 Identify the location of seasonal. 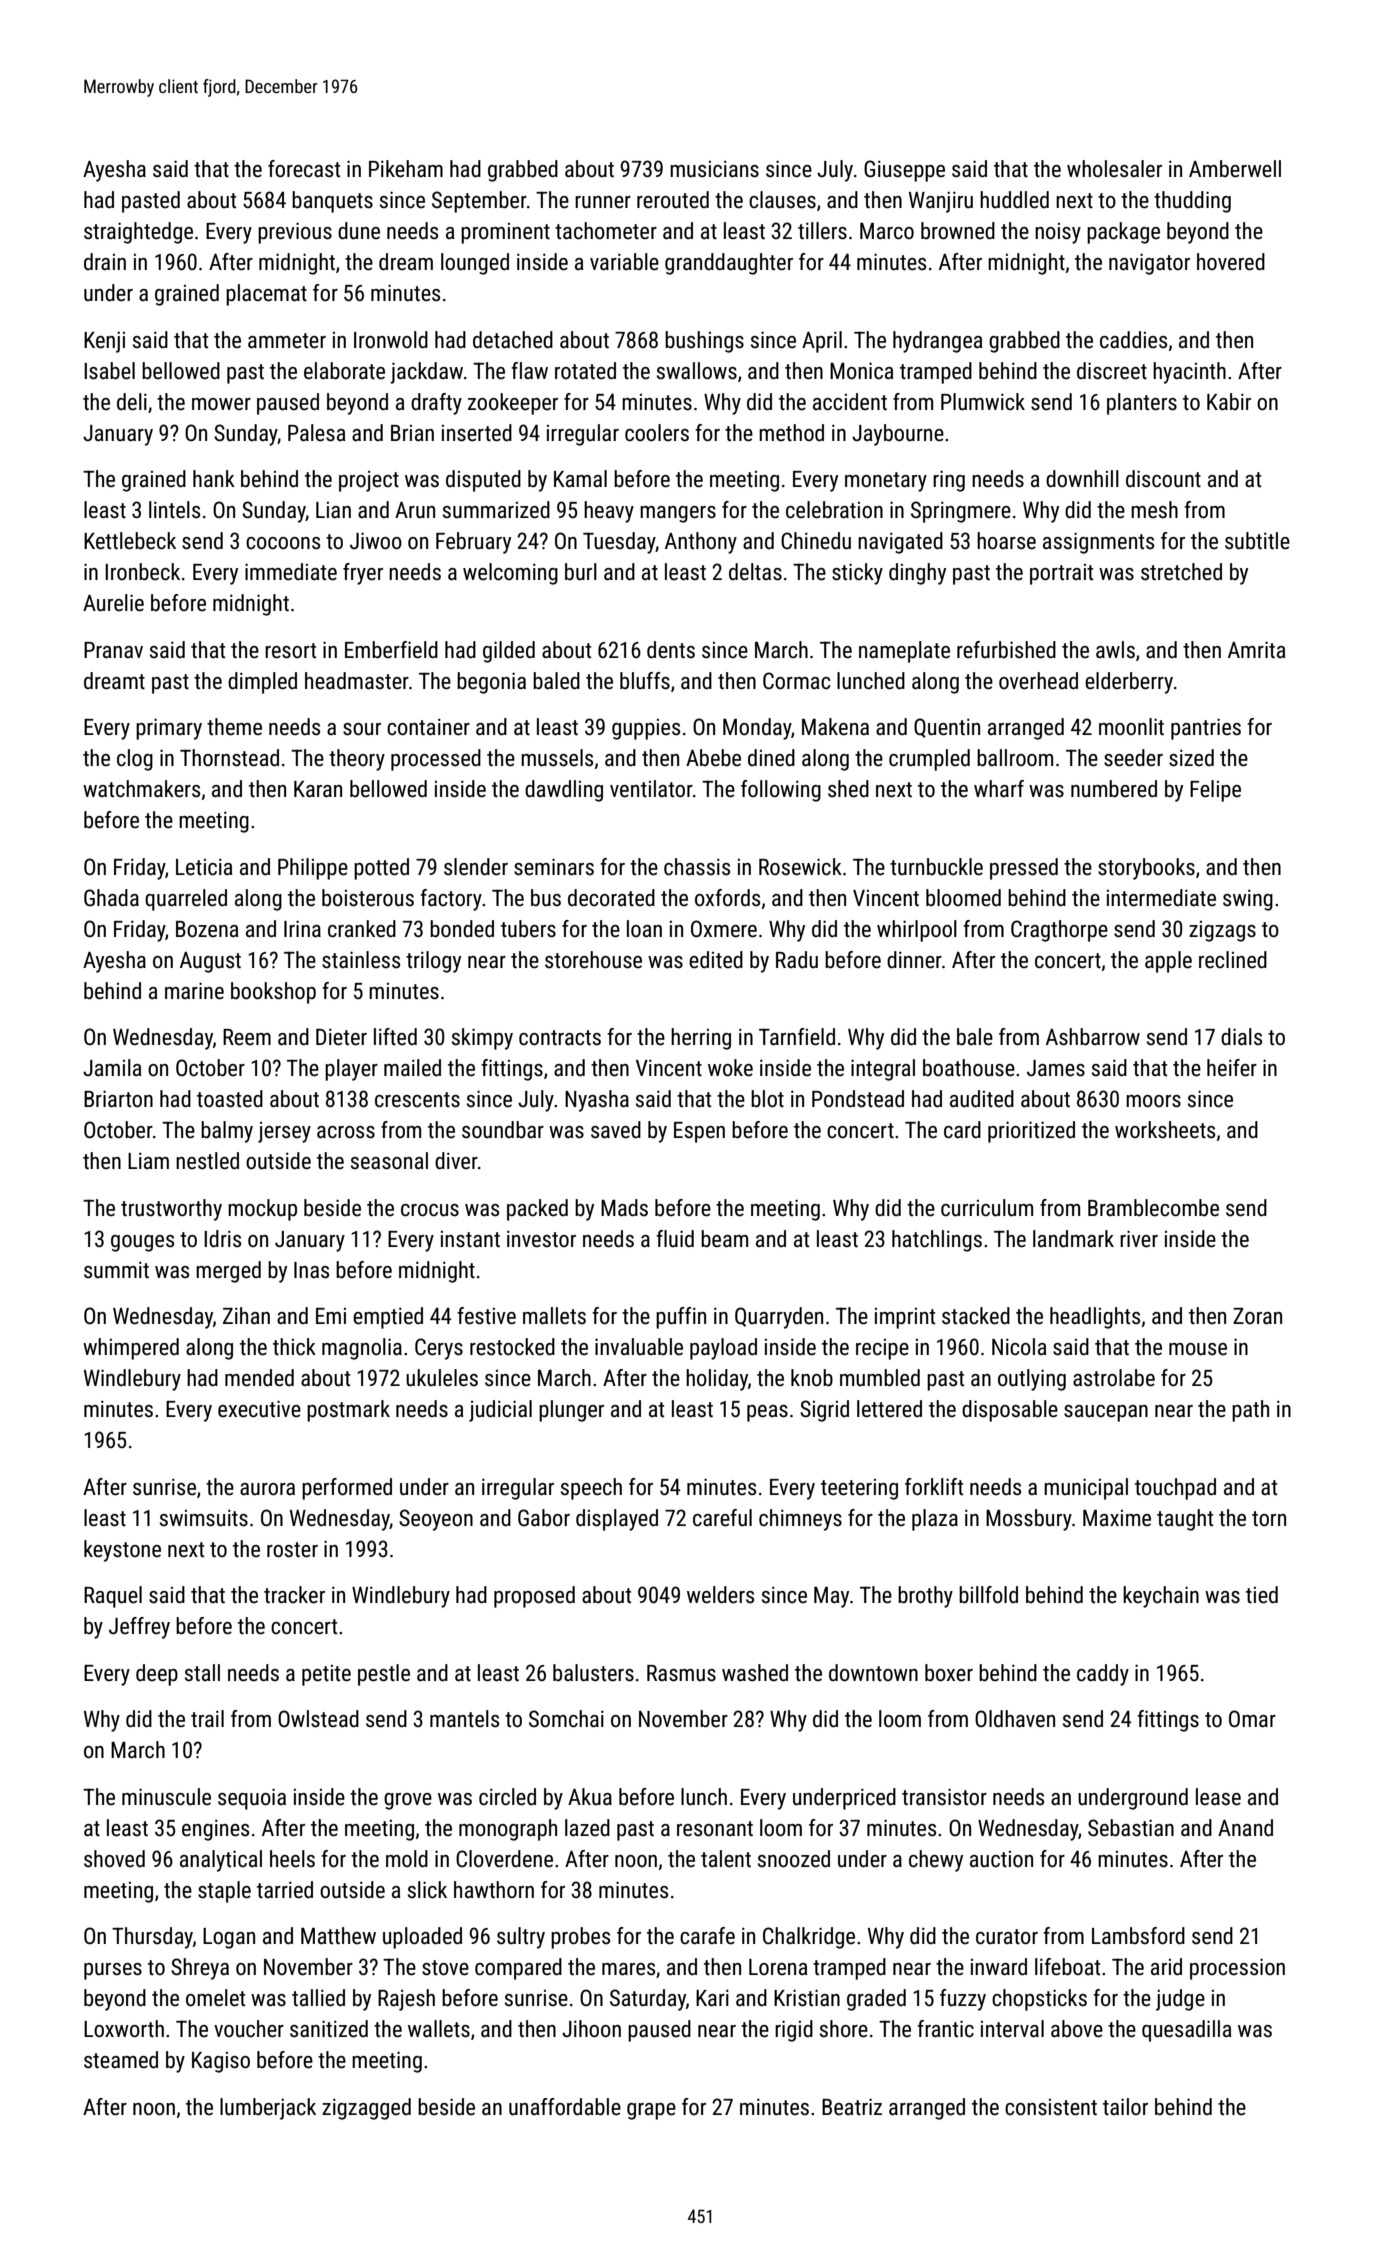
(389, 1161).
